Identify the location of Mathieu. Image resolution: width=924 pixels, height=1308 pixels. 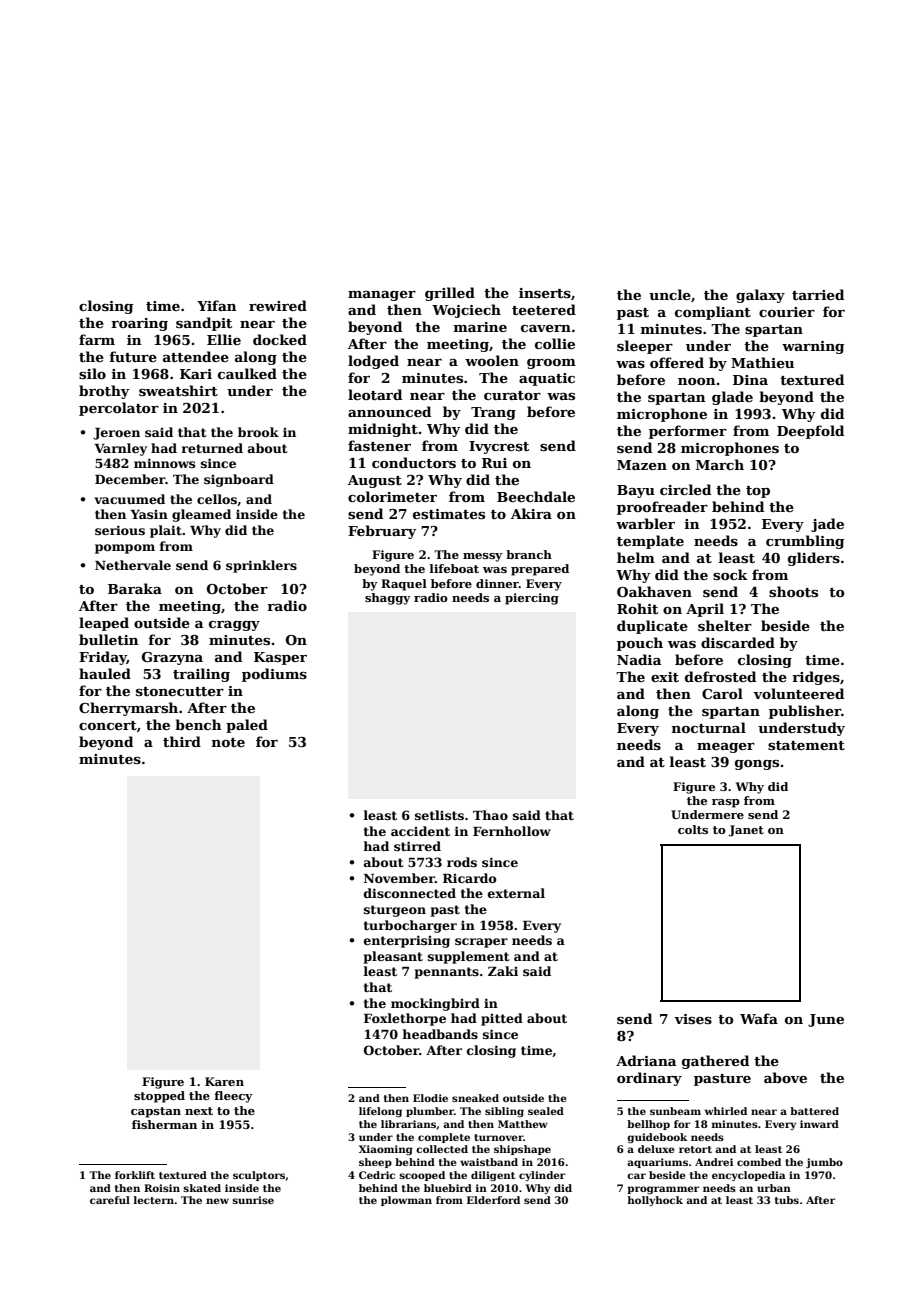
(762, 362).
